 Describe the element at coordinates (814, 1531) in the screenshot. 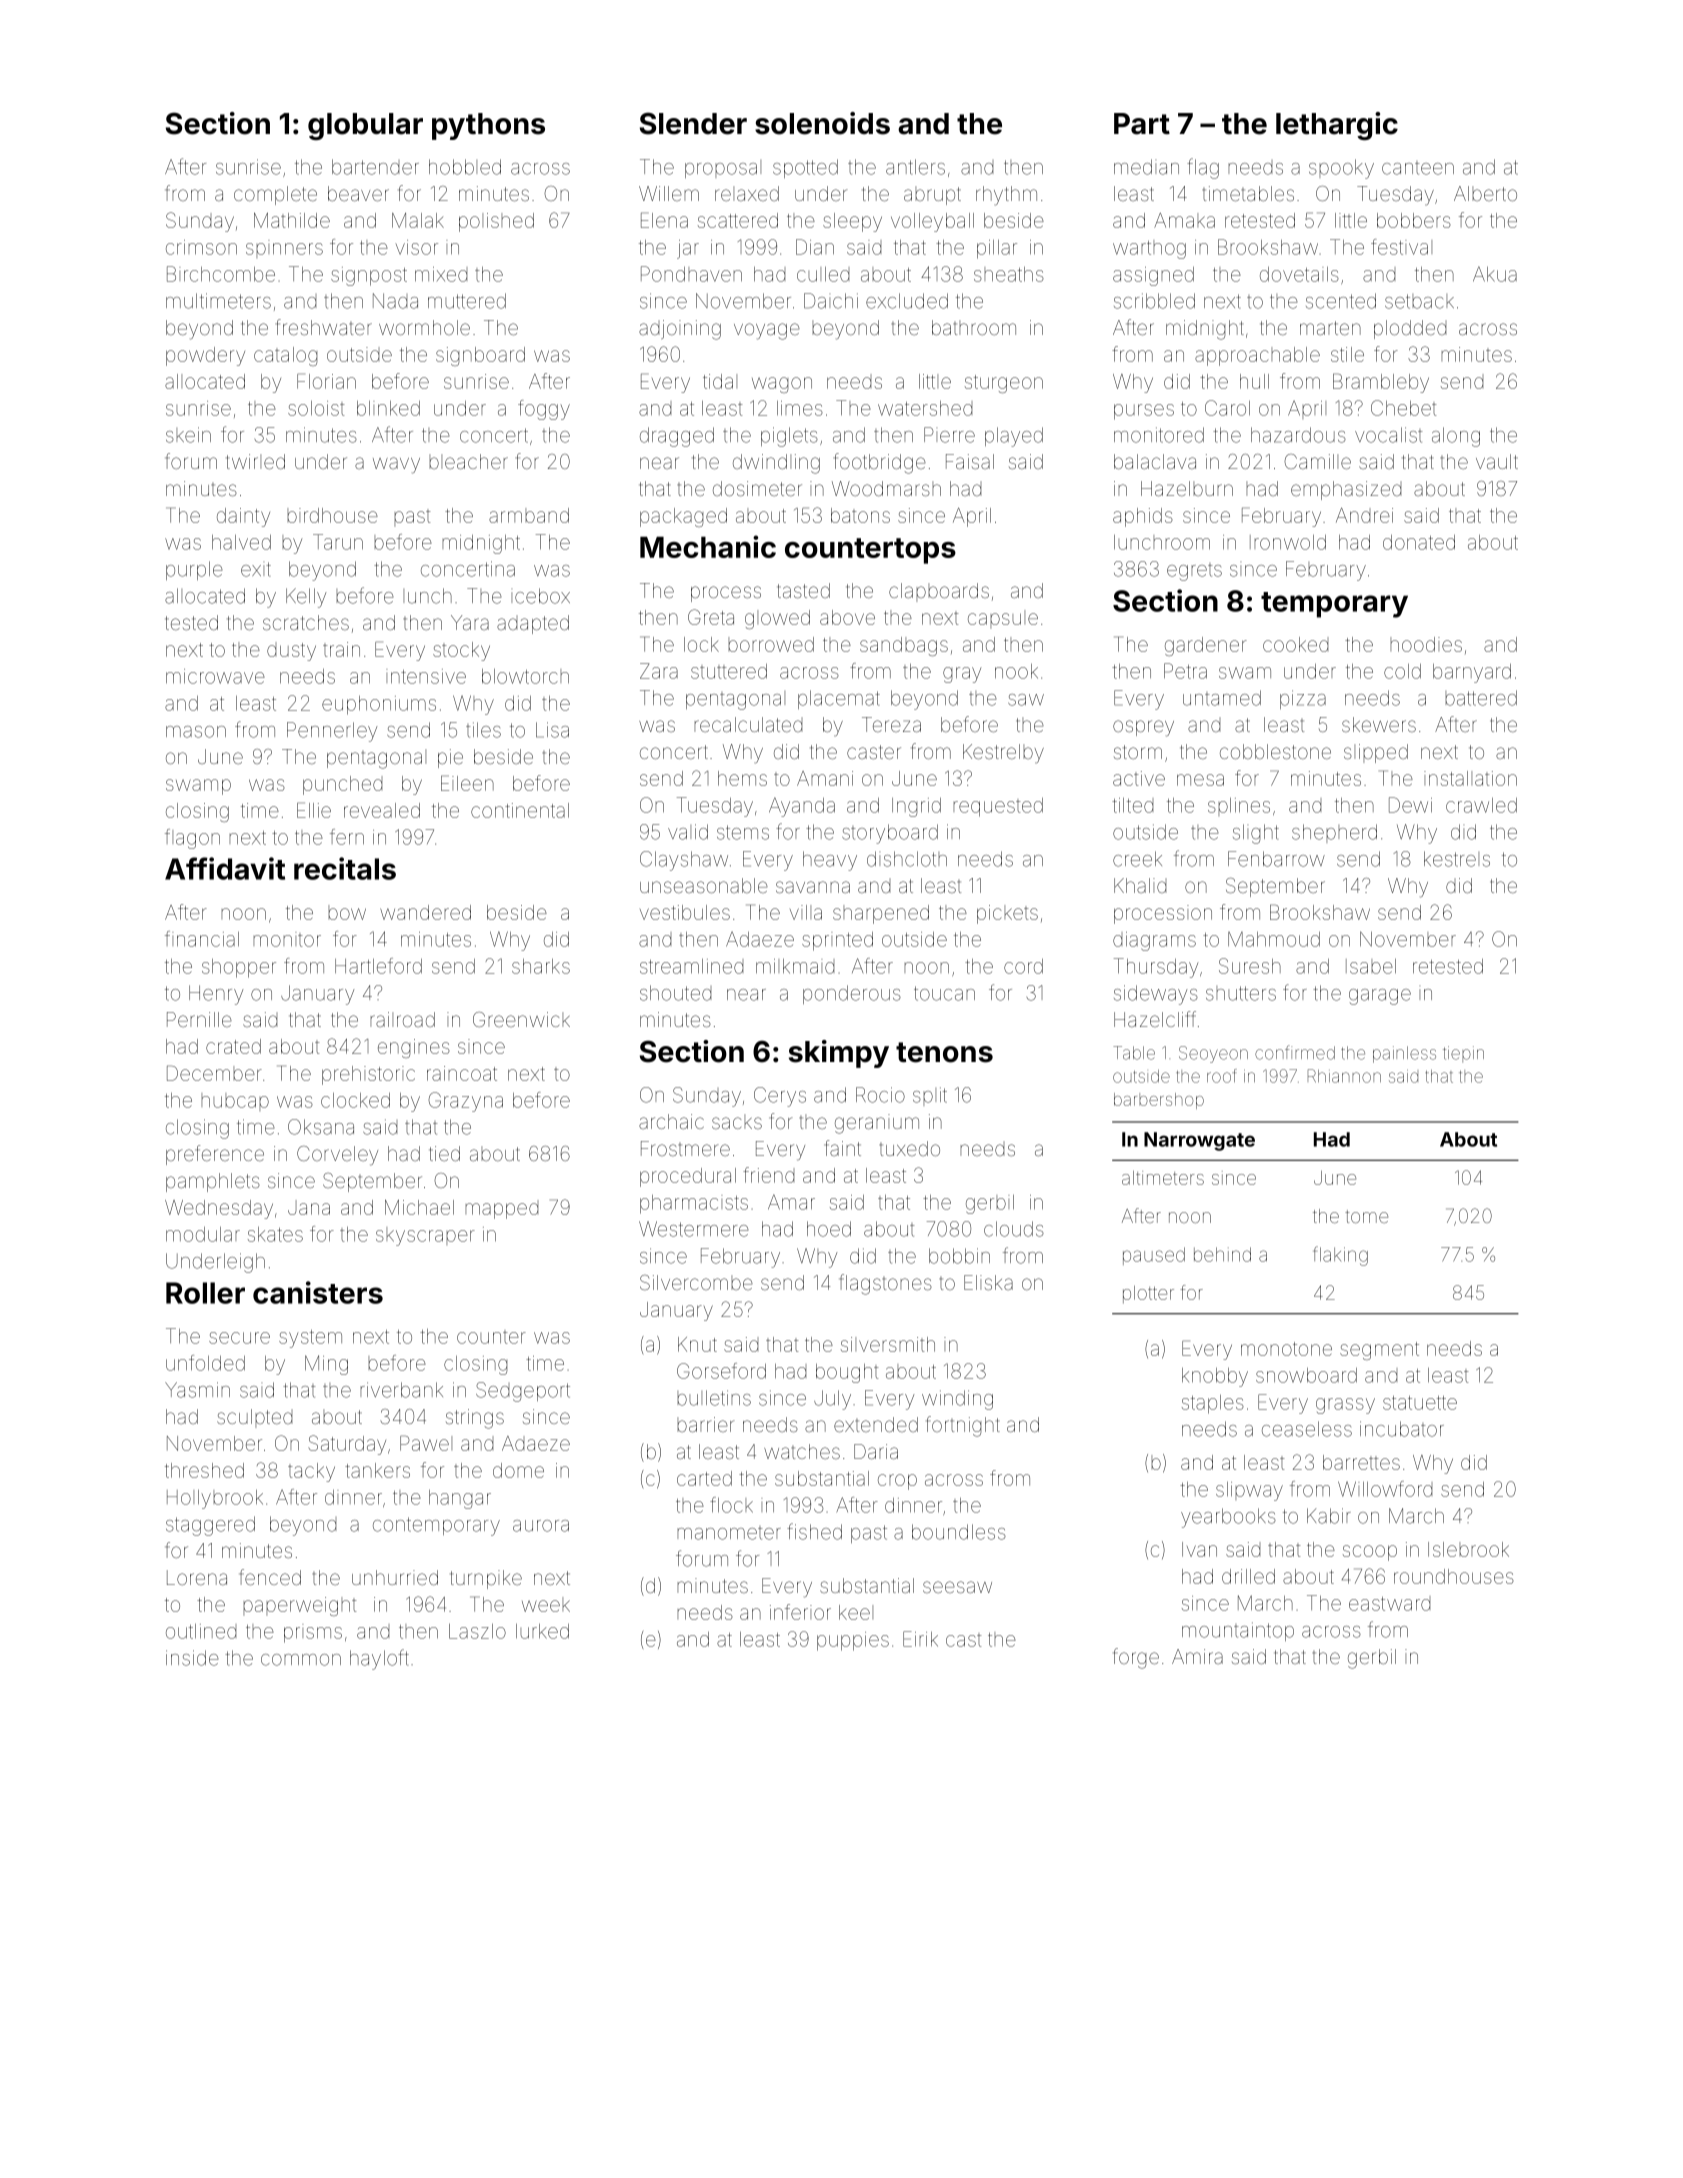

I see `fished` at that location.
